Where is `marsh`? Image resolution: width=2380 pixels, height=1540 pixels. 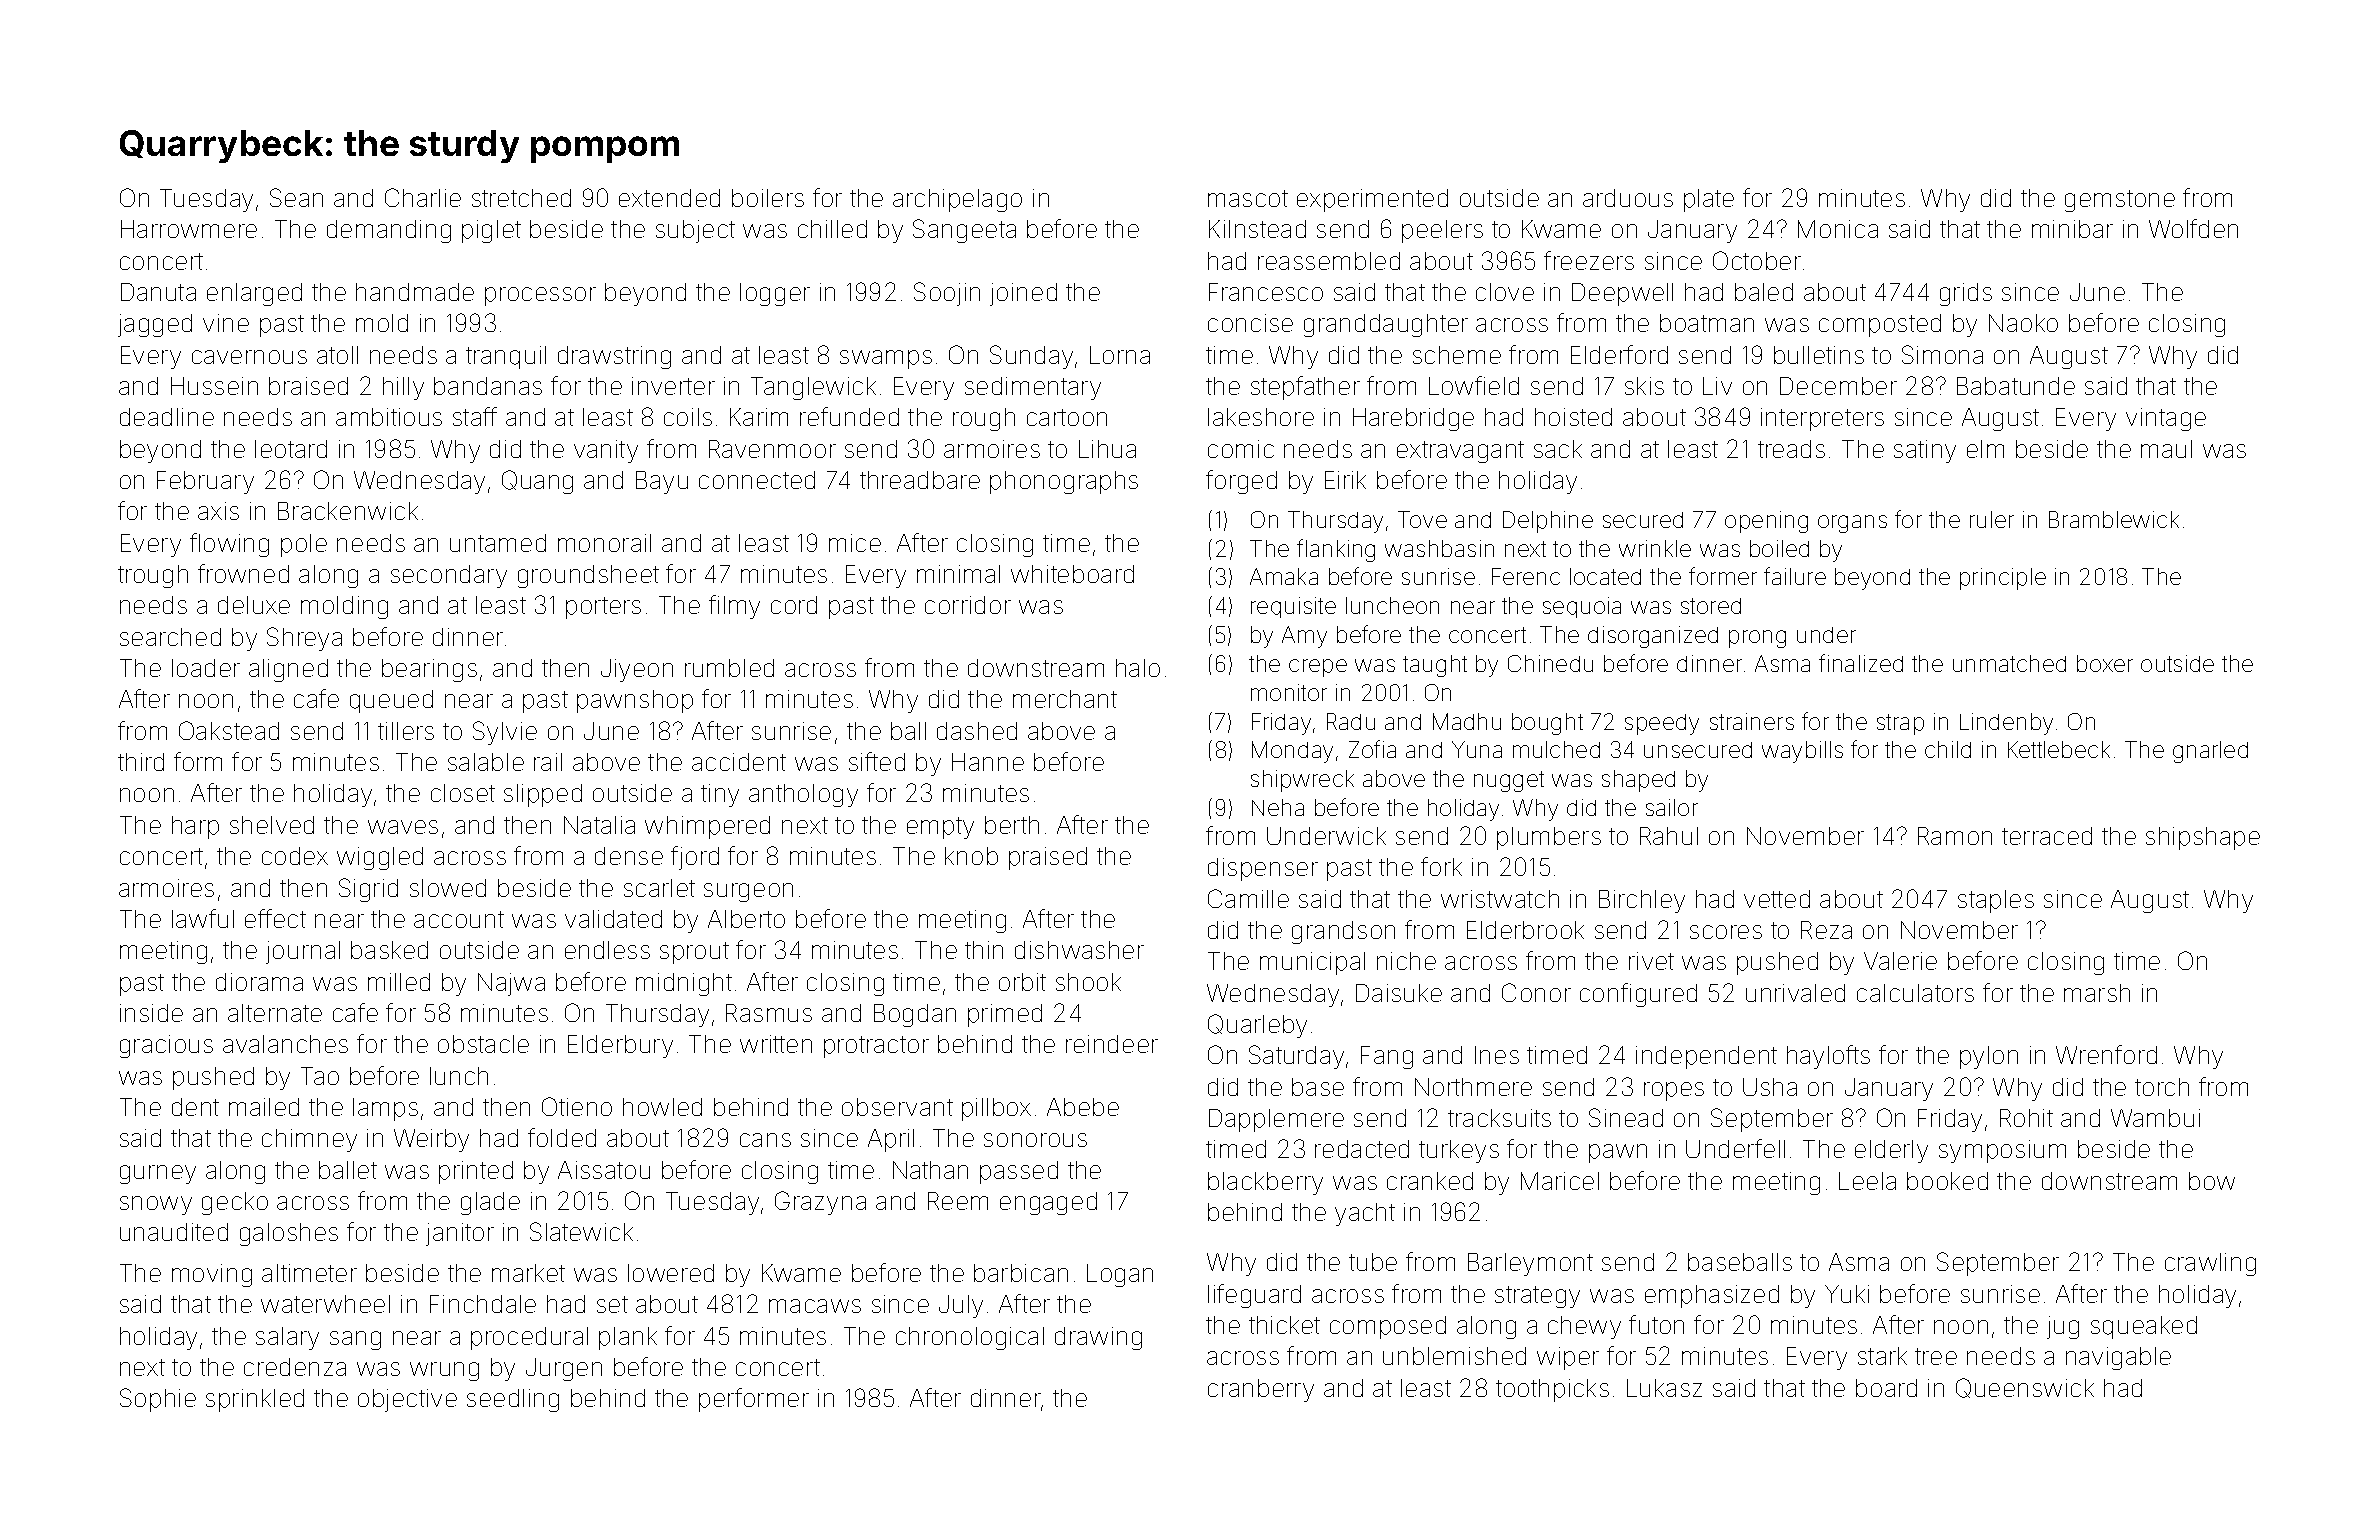 marsh is located at coordinates (2097, 993).
